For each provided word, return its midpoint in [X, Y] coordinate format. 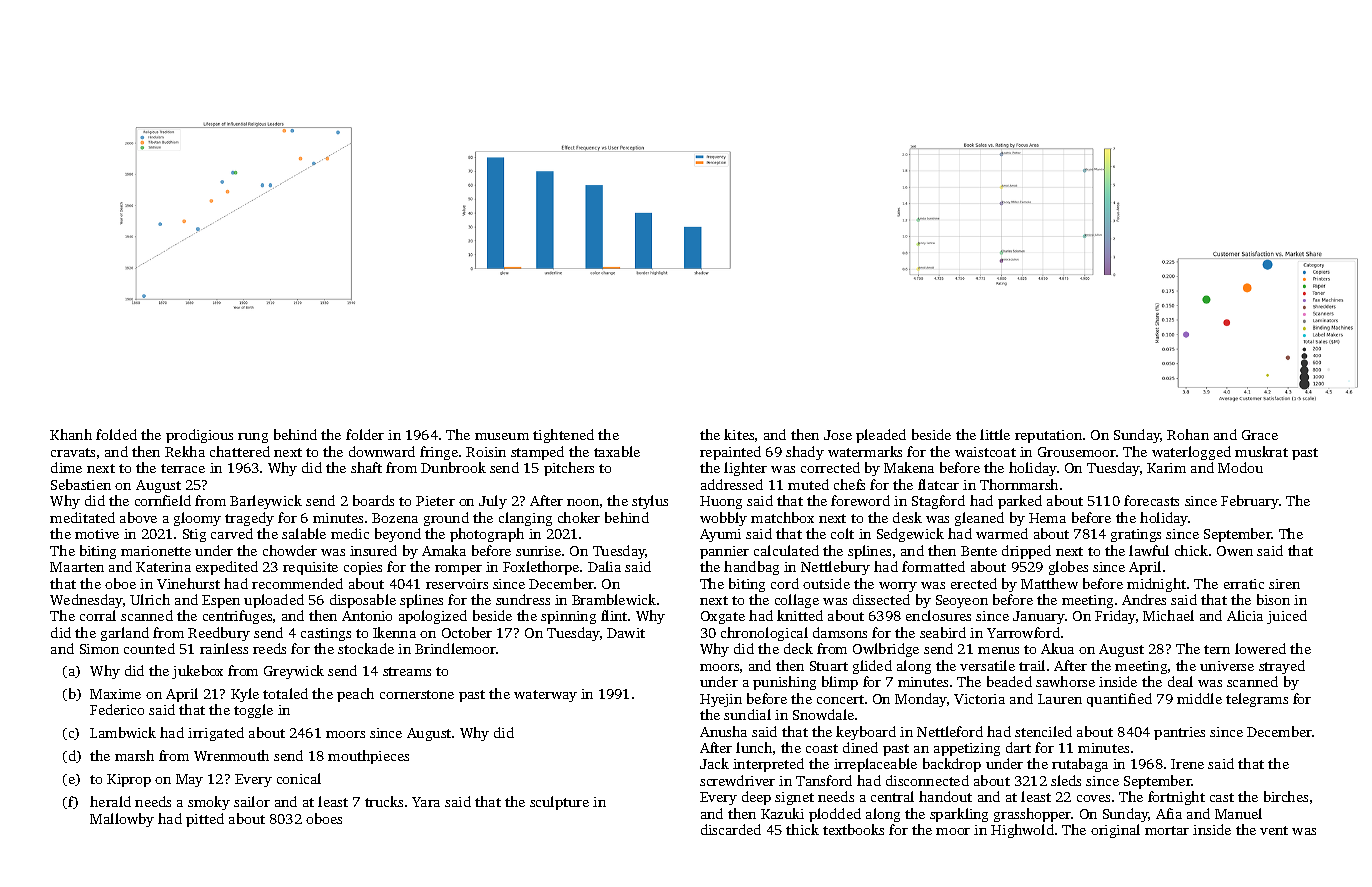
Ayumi [720, 535]
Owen [1235, 551]
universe [1227, 666]
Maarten [77, 567]
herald [110, 801]
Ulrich [150, 599]
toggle [253, 711]
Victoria [979, 699]
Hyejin [721, 700]
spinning [568, 617]
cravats [73, 452]
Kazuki [782, 813]
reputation [1048, 436]
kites [739, 434]
